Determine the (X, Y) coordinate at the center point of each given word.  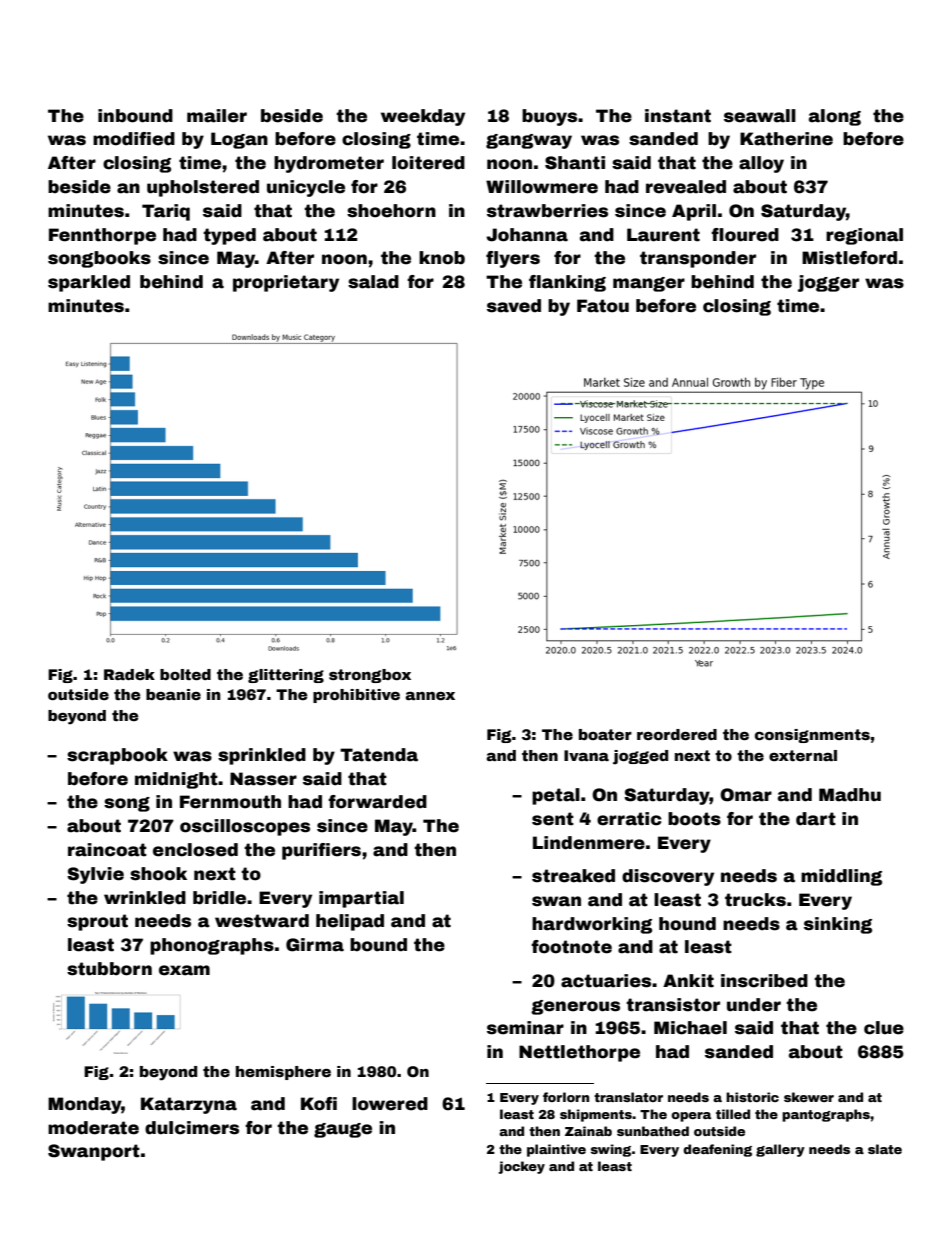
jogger (828, 283)
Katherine (786, 139)
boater (605, 734)
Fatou (603, 306)
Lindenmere (589, 843)
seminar (525, 1028)
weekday (423, 117)
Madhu (850, 795)
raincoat (107, 850)
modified (134, 139)
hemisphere (283, 1073)
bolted (185, 674)
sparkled (89, 283)
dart (816, 819)
